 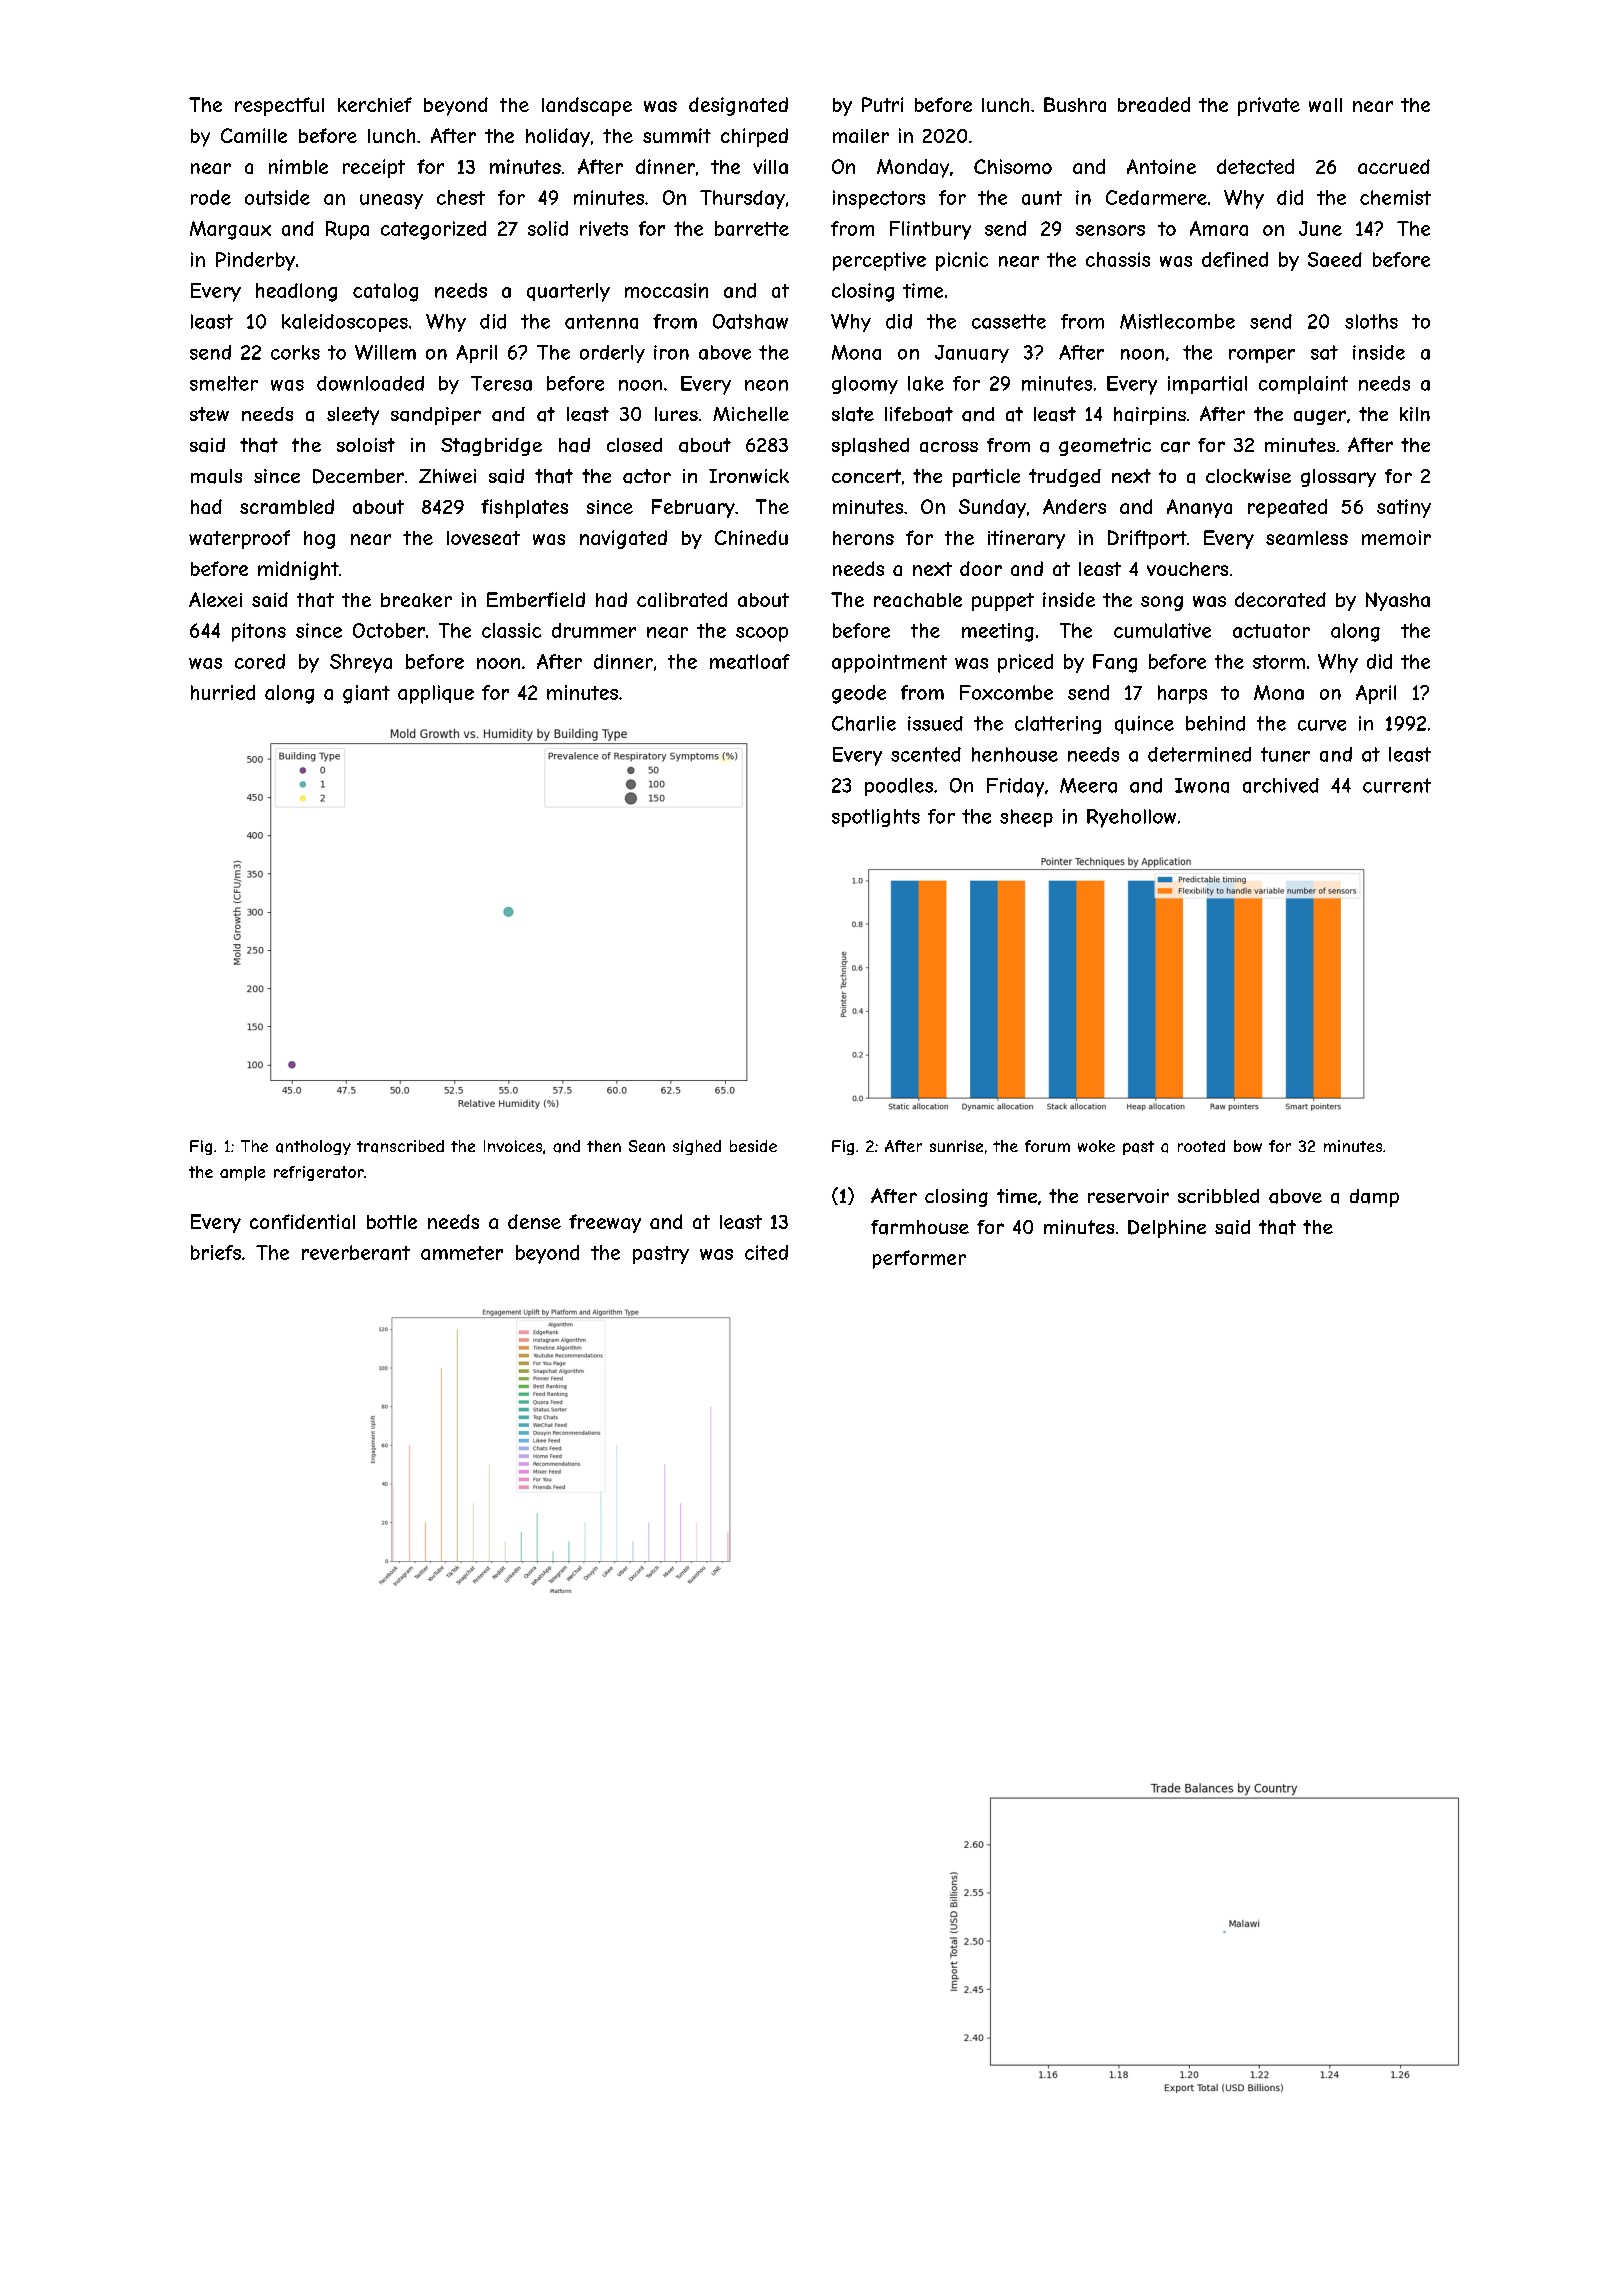 What do you see at coordinates (1374, 1198) in the screenshot?
I see `damp` at bounding box center [1374, 1198].
